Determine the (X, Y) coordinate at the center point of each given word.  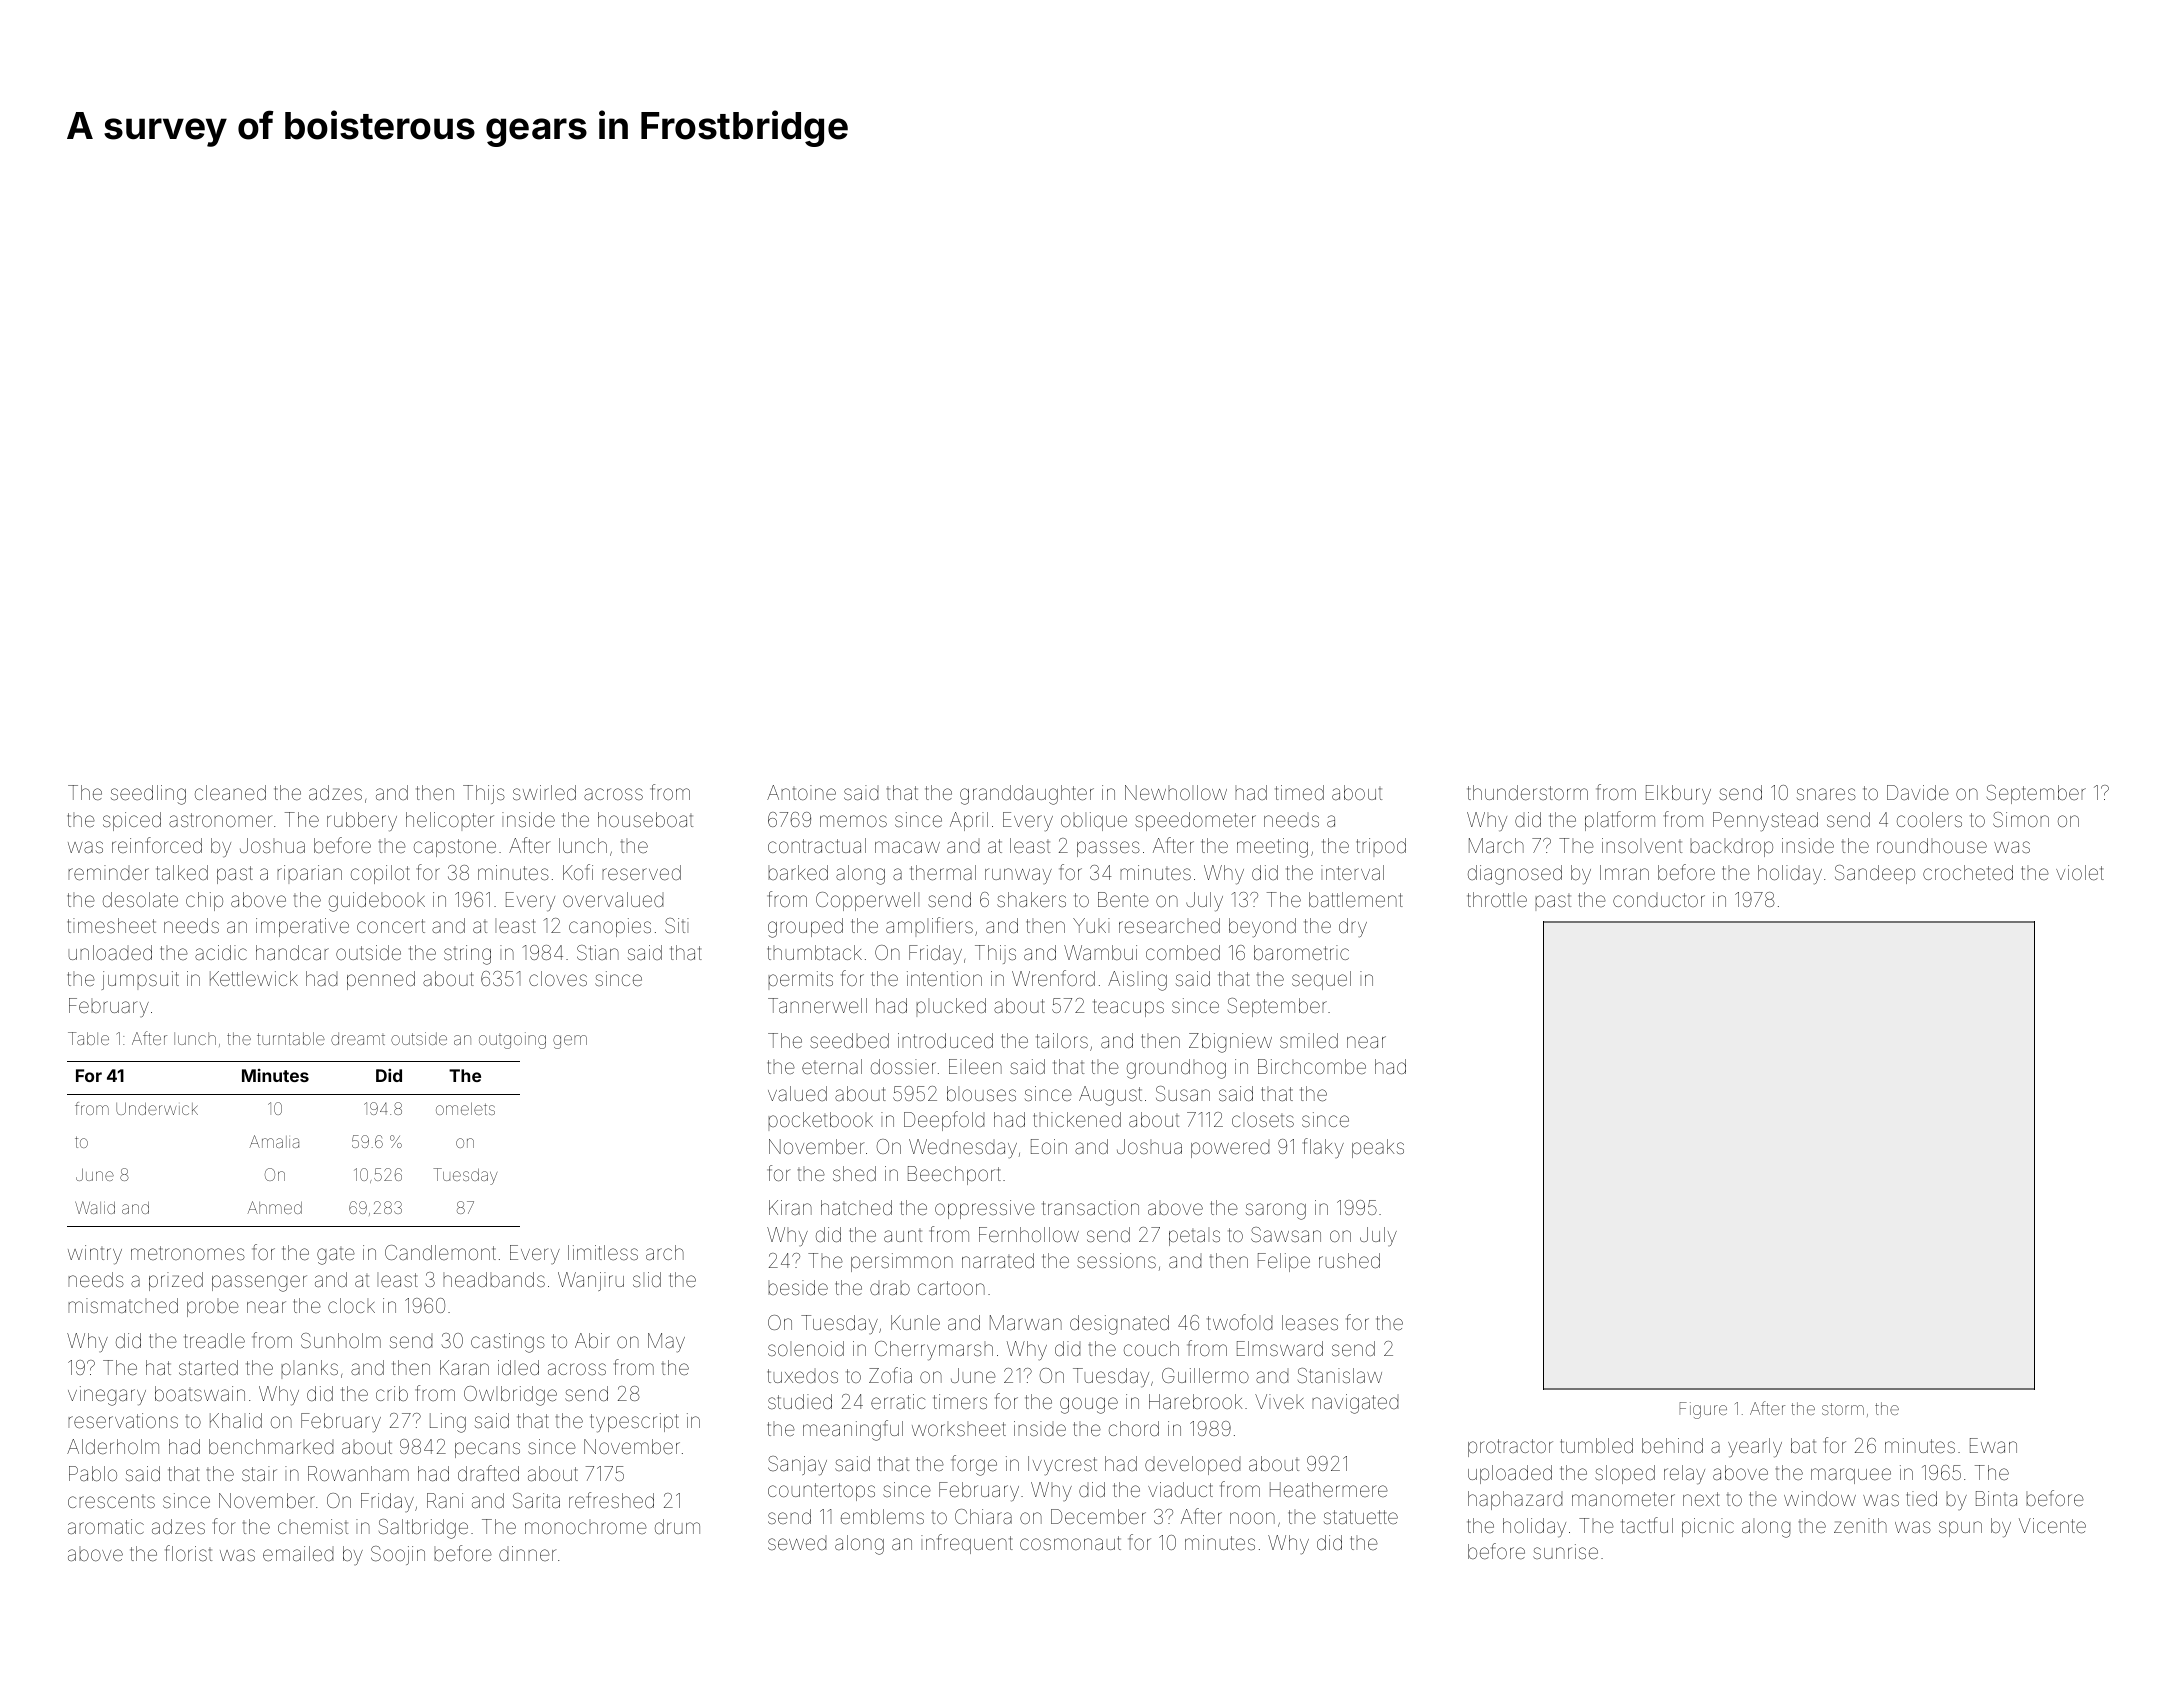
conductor (1659, 900)
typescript (634, 1423)
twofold (1239, 1322)
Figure (1703, 1410)
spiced (132, 821)
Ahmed (274, 1207)
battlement (1356, 899)
